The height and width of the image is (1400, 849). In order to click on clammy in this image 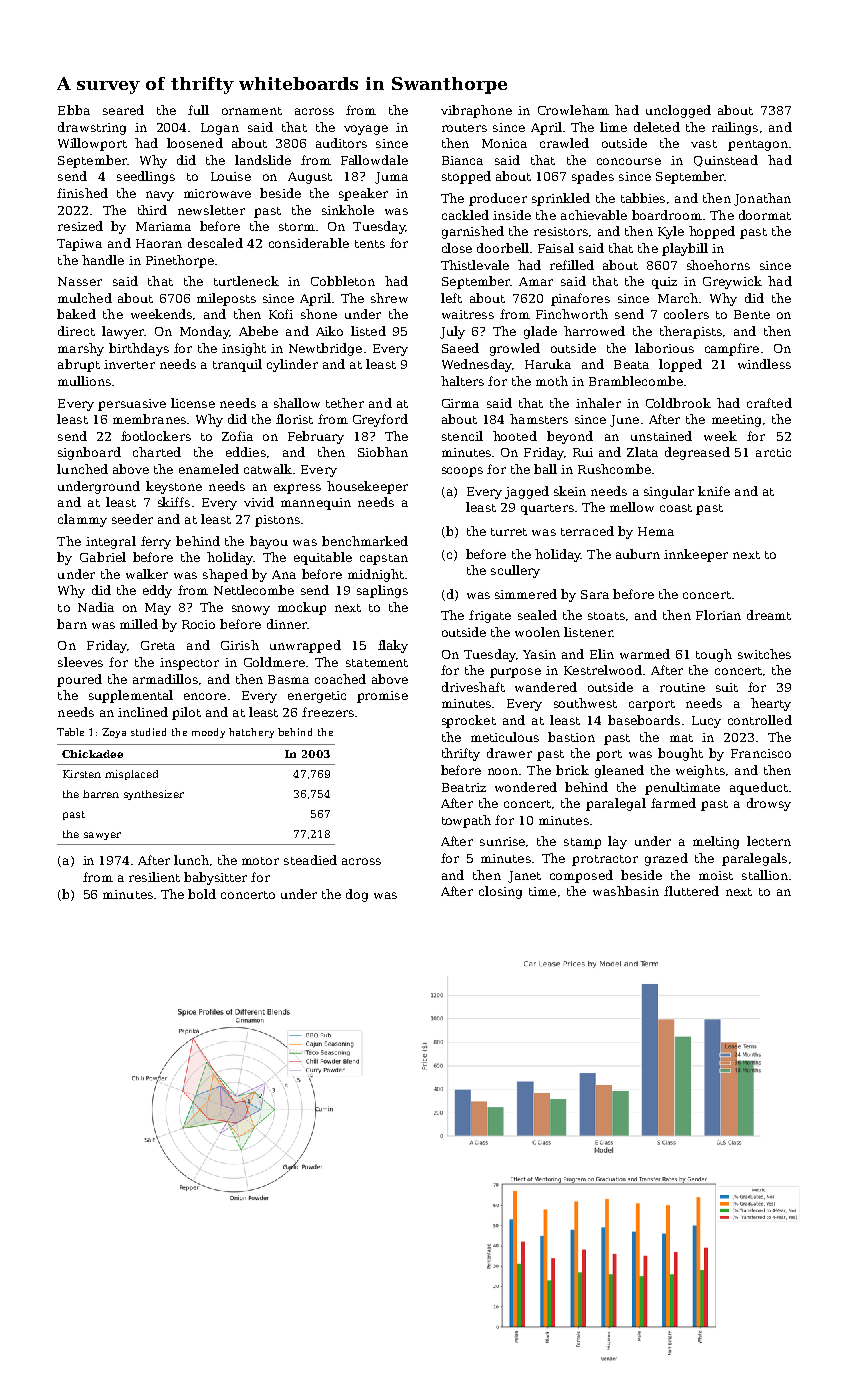, I will do `click(82, 520)`.
